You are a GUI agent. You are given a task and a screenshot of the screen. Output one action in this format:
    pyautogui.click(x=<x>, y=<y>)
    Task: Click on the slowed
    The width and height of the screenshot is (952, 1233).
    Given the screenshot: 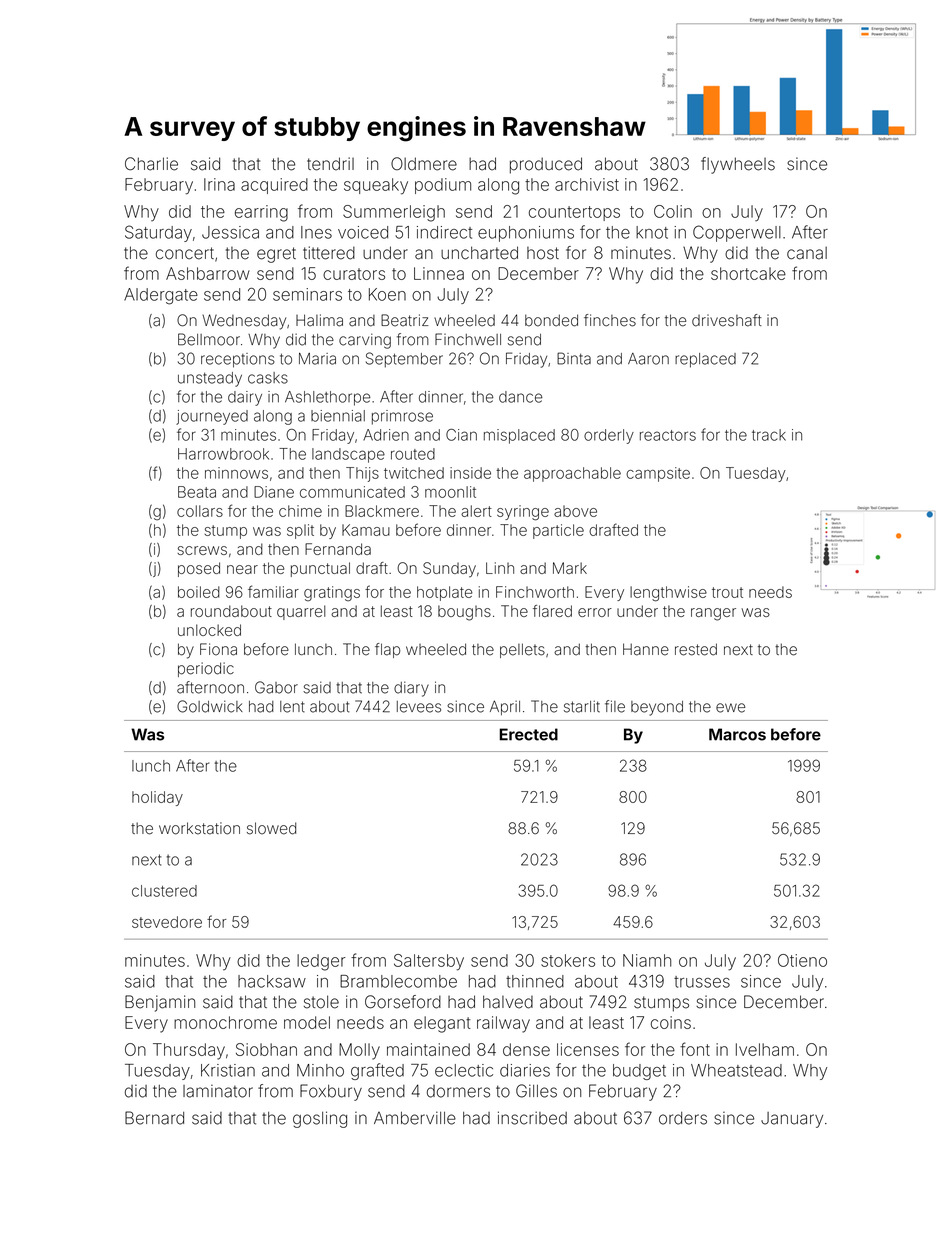 What is the action you would take?
    pyautogui.click(x=271, y=828)
